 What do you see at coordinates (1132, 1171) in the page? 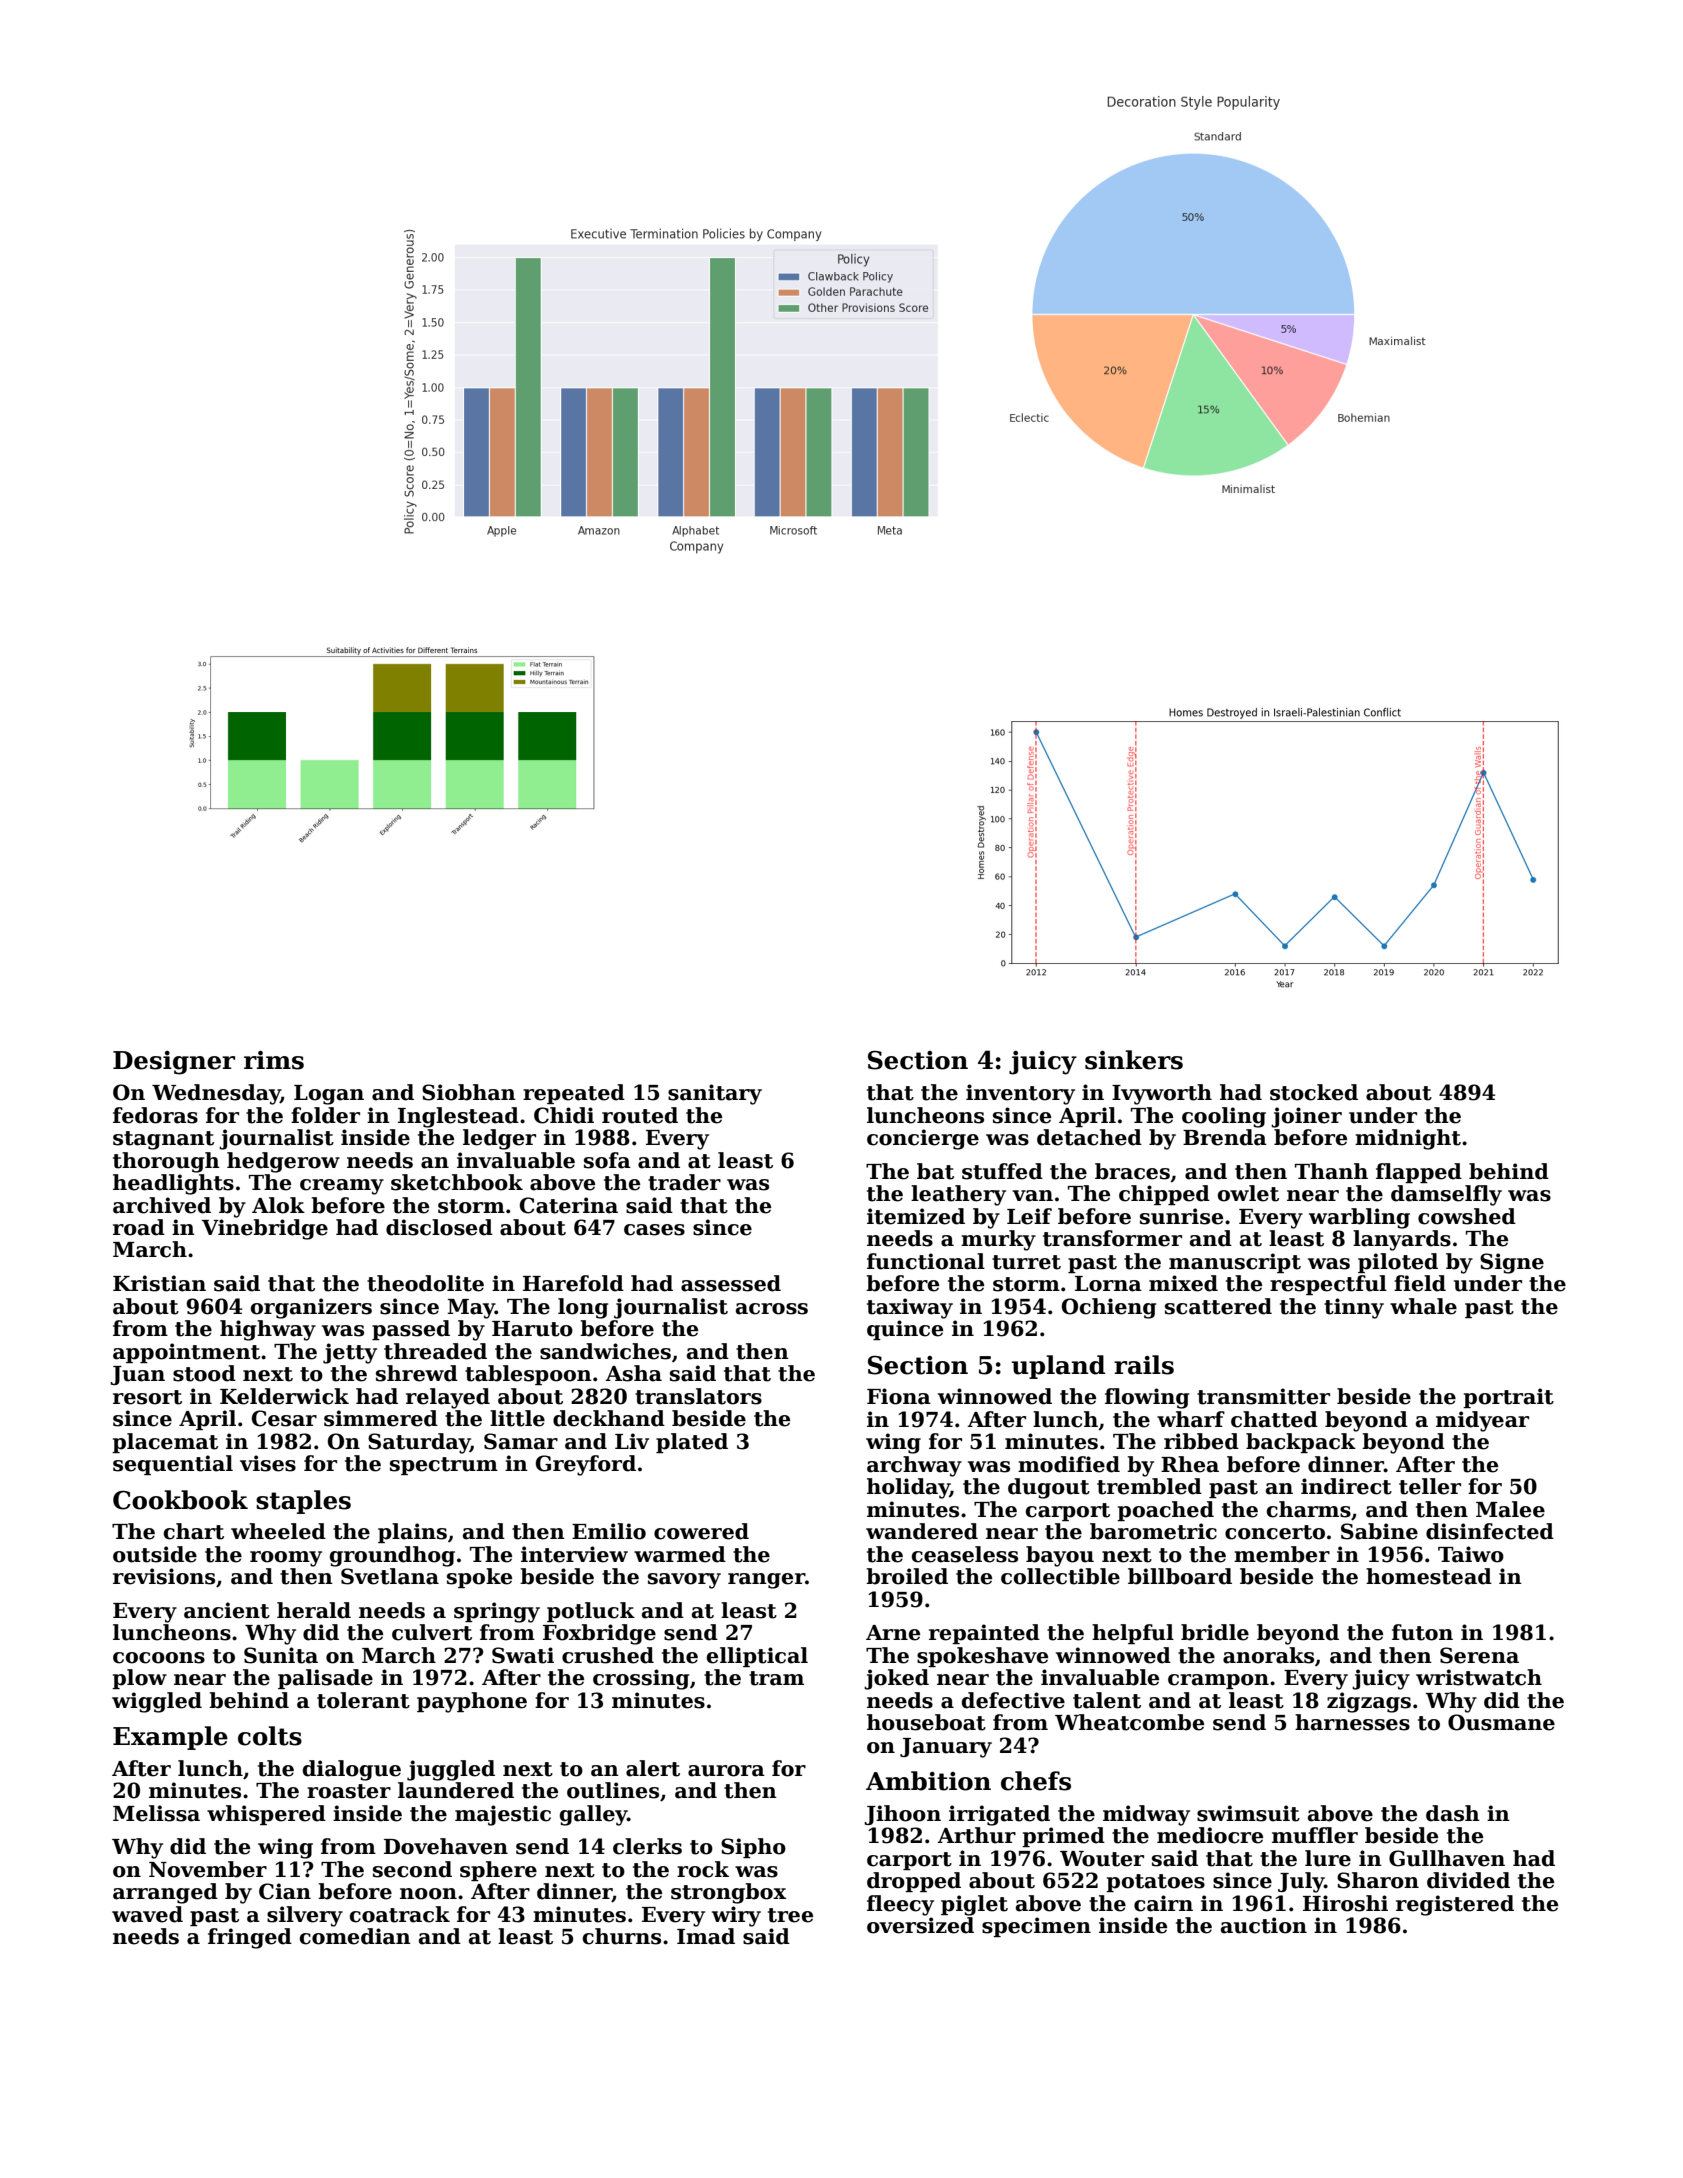
I see `braces` at bounding box center [1132, 1171].
